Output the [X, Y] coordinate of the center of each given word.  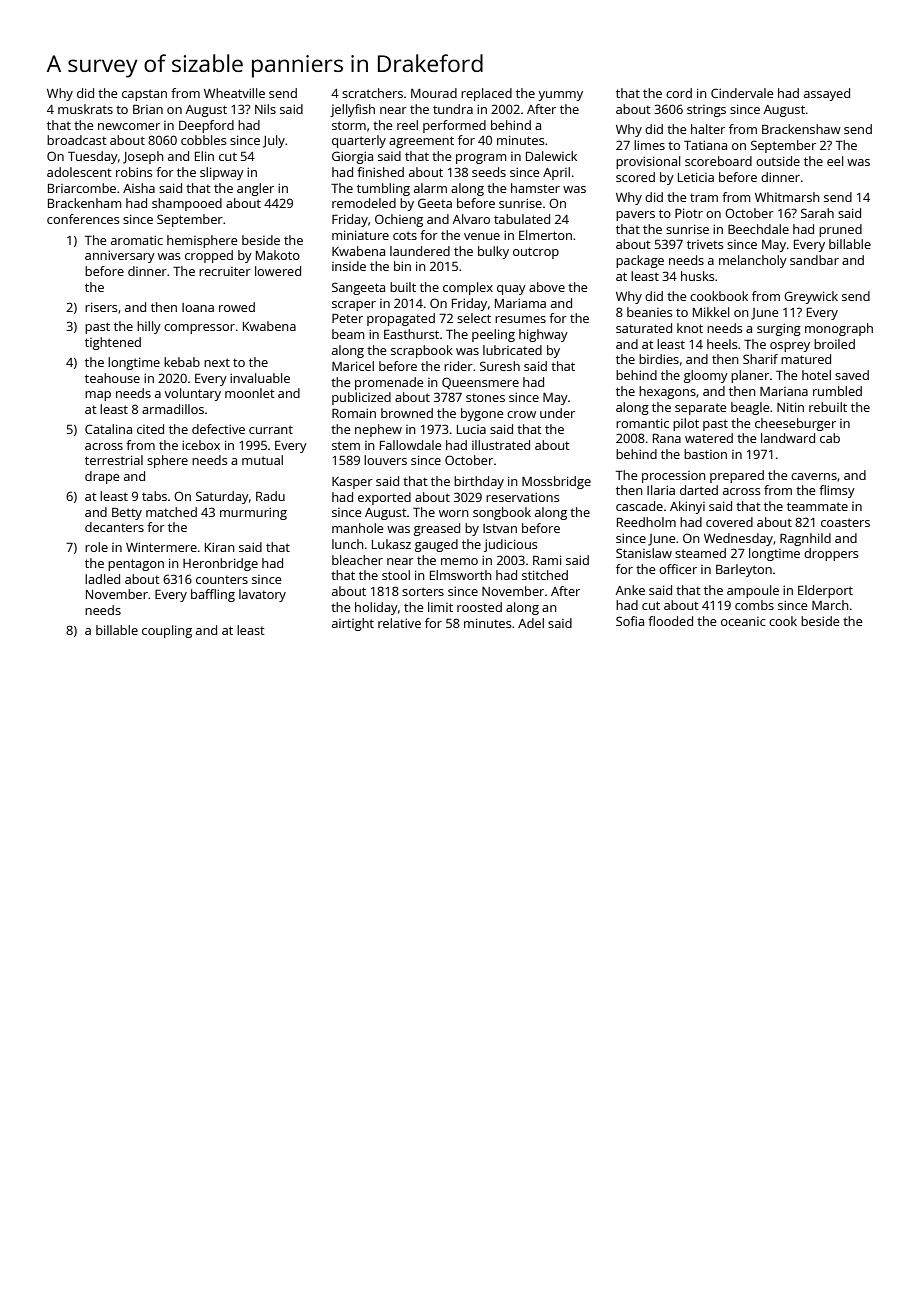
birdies [659, 359]
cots [405, 235]
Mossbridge [556, 482]
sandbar [814, 260]
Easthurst [411, 334]
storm [349, 125]
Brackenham [84, 203]
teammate [817, 506]
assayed [827, 94]
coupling [167, 631]
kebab [182, 362]
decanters [114, 527]
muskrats [85, 109]
